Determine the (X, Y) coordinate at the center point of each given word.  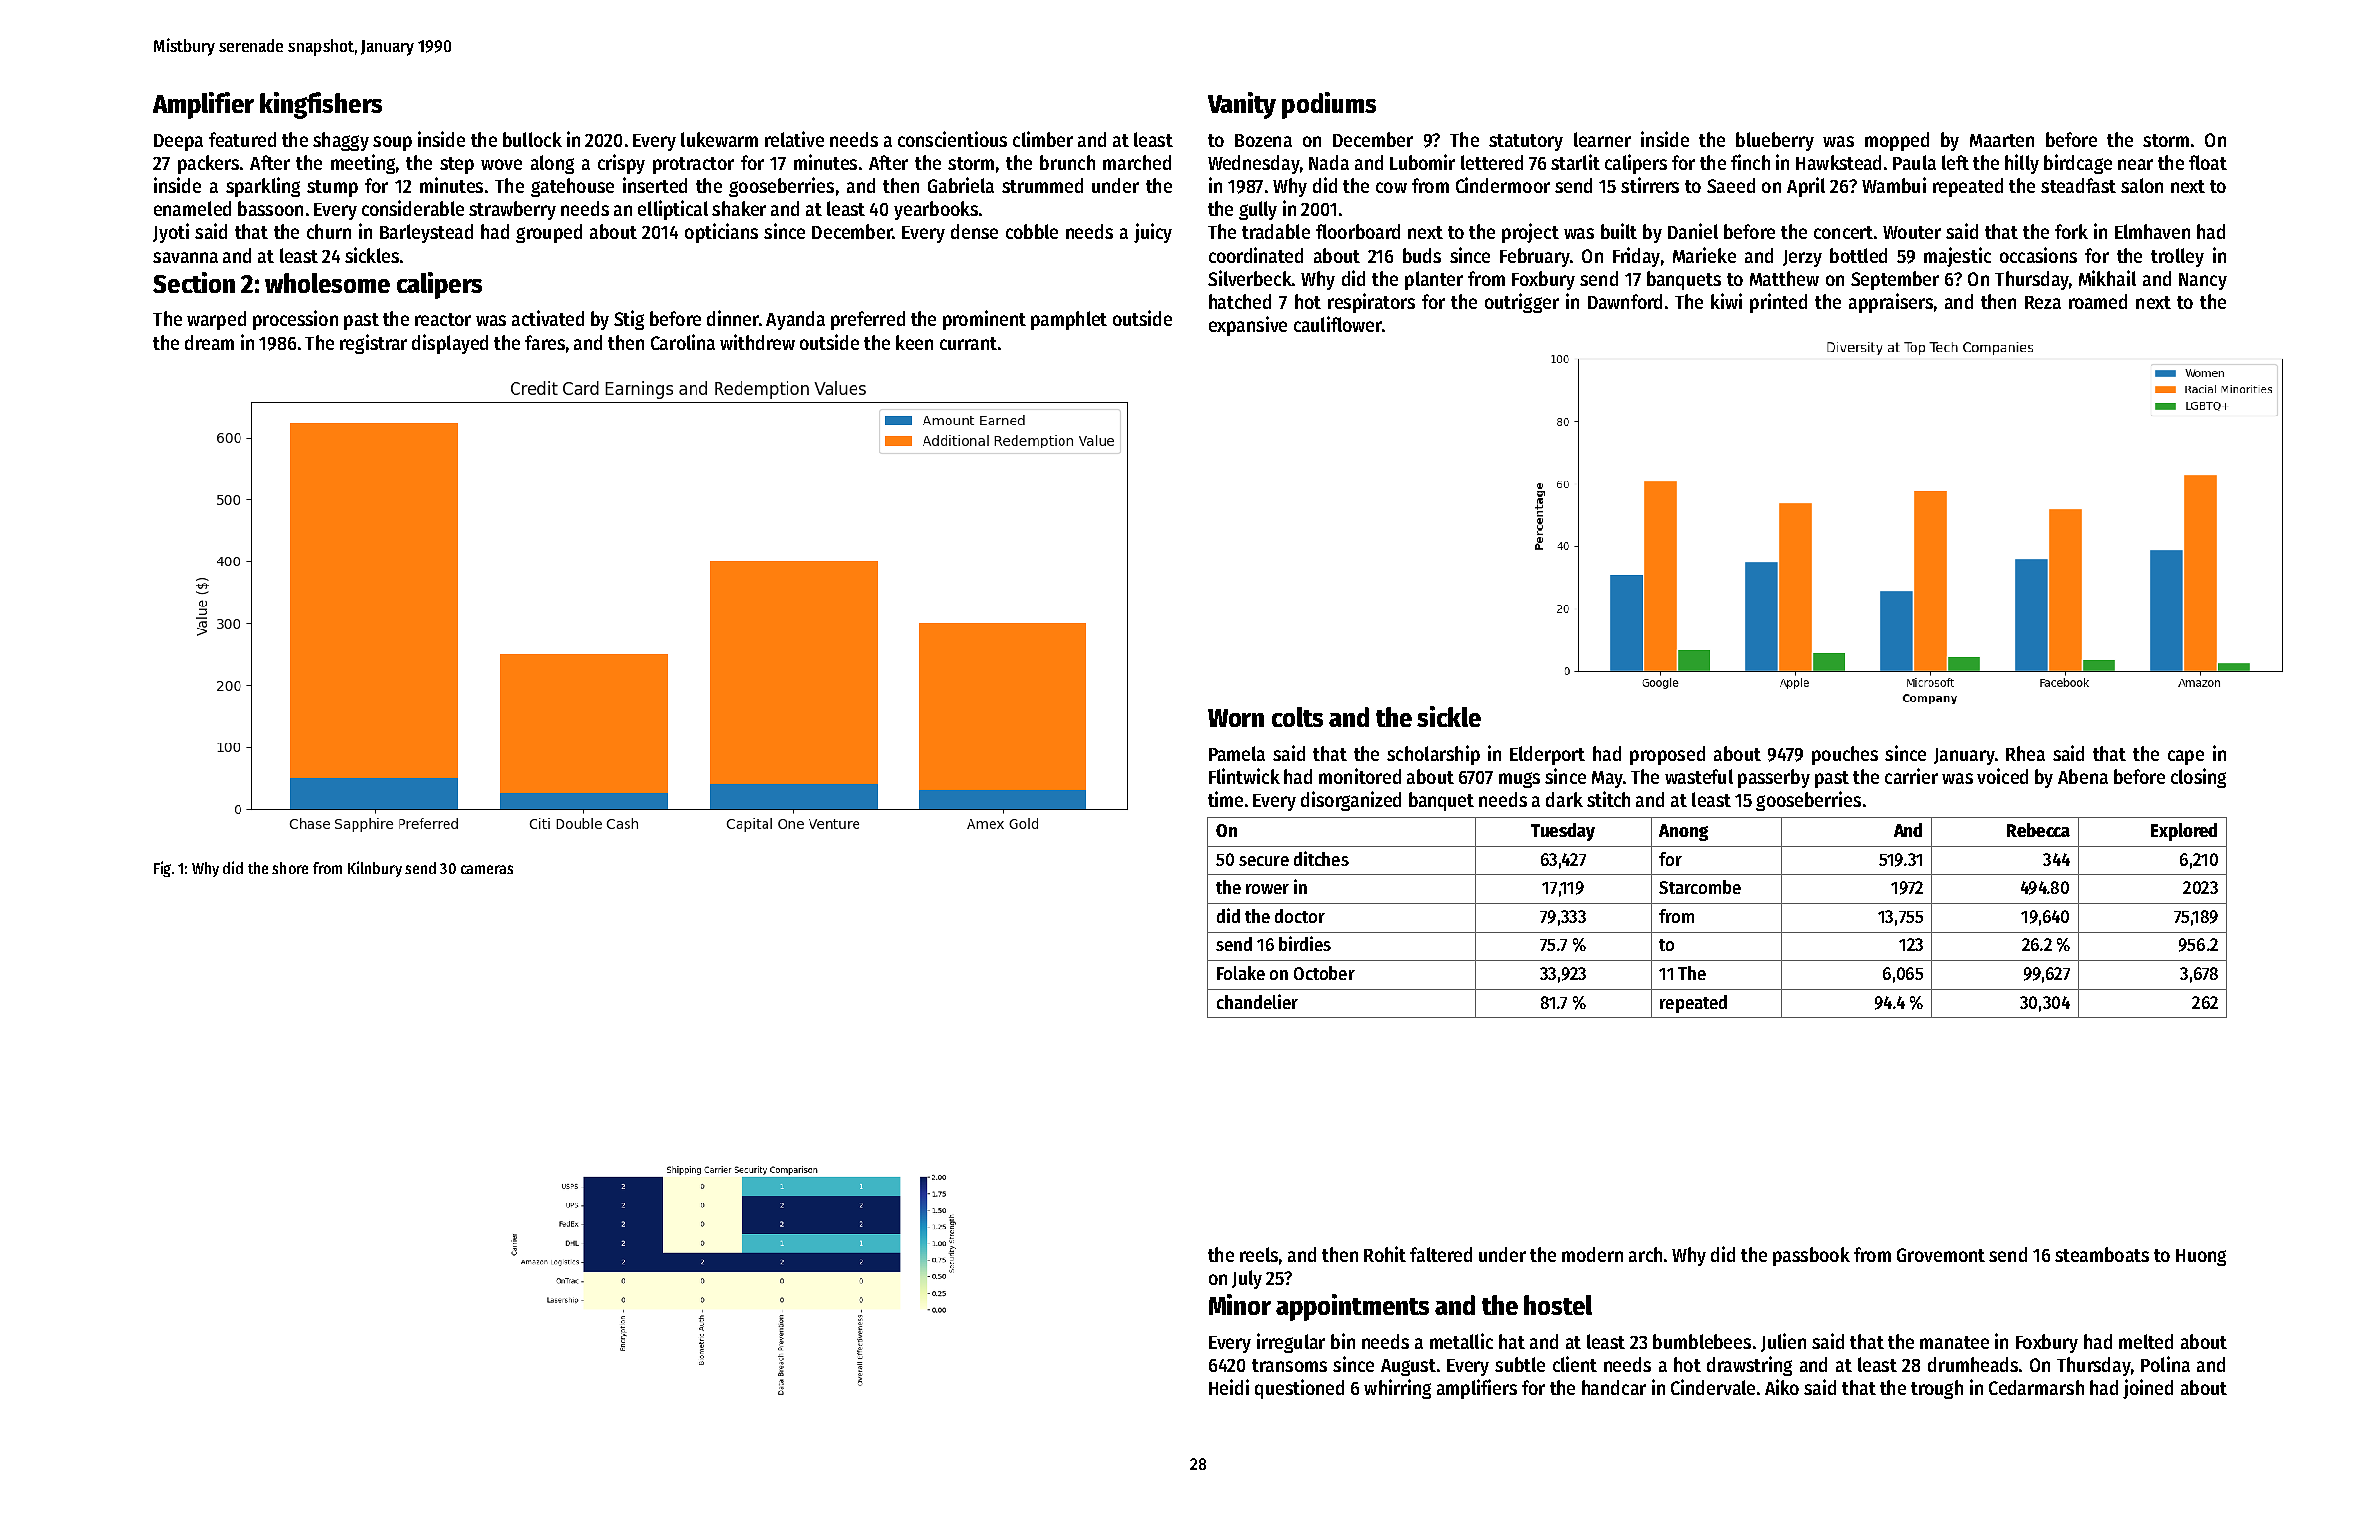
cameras (487, 869)
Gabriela (961, 185)
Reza (2043, 302)
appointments (1352, 1307)
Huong (2201, 1257)
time (1225, 799)
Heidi (1229, 1387)
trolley (2177, 257)
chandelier (1257, 1001)
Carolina (683, 342)
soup (392, 143)
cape (2186, 757)
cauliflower (1338, 324)
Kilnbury (375, 869)
